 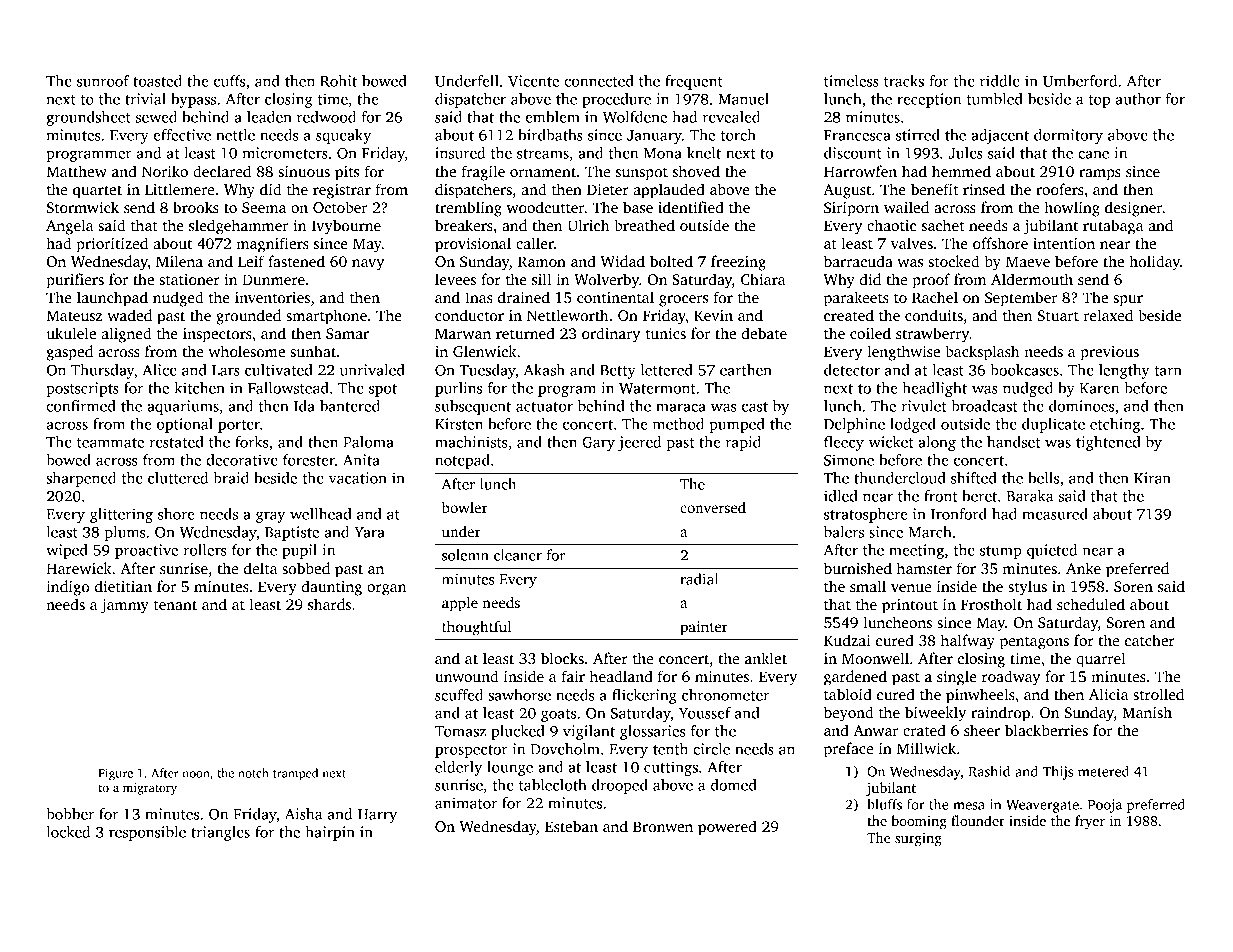 I want to click on bypass, so click(x=193, y=100).
